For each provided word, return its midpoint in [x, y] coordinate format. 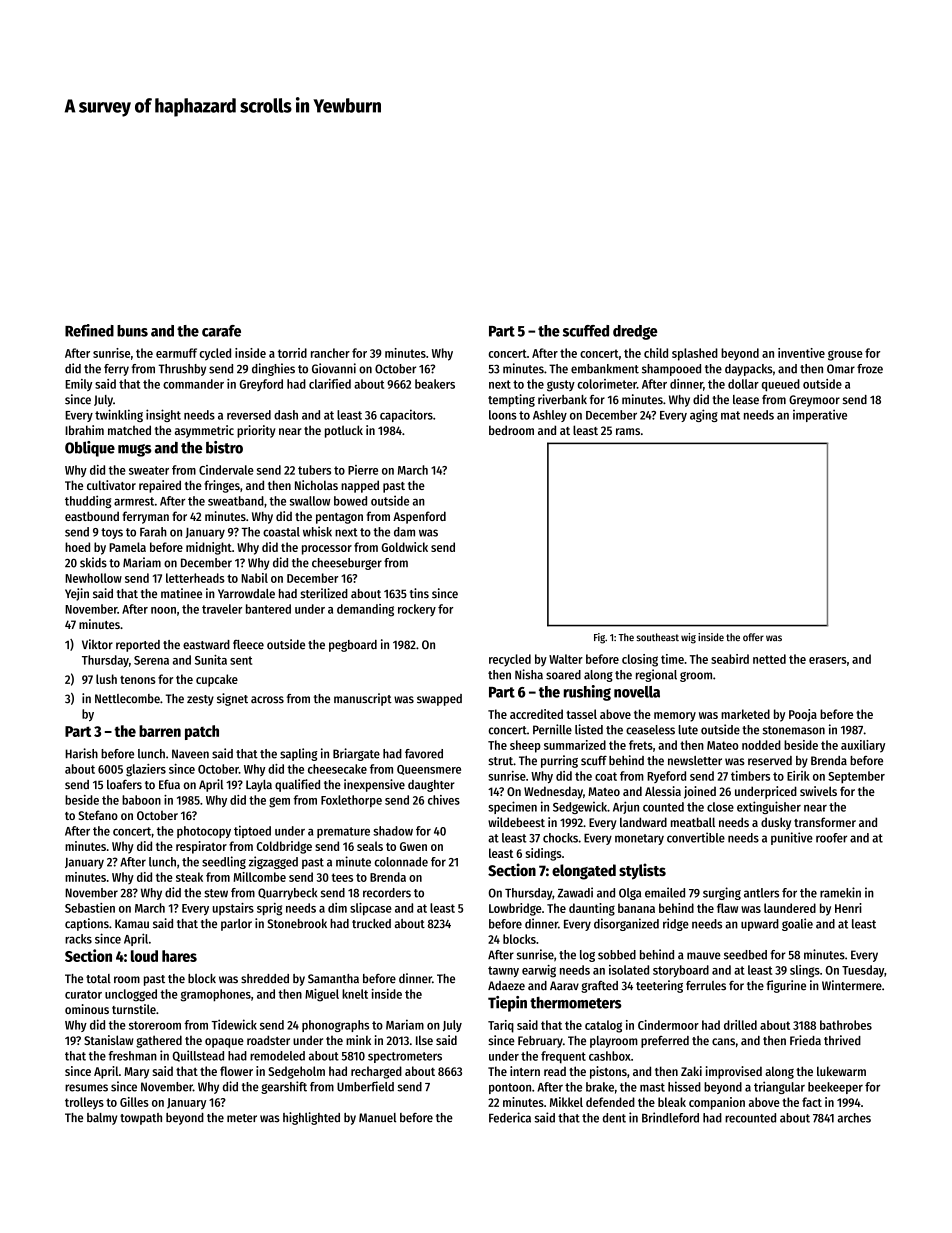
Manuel [377, 1118]
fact [812, 1102]
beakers [435, 384]
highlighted [311, 1118]
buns [132, 331]
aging [704, 415]
